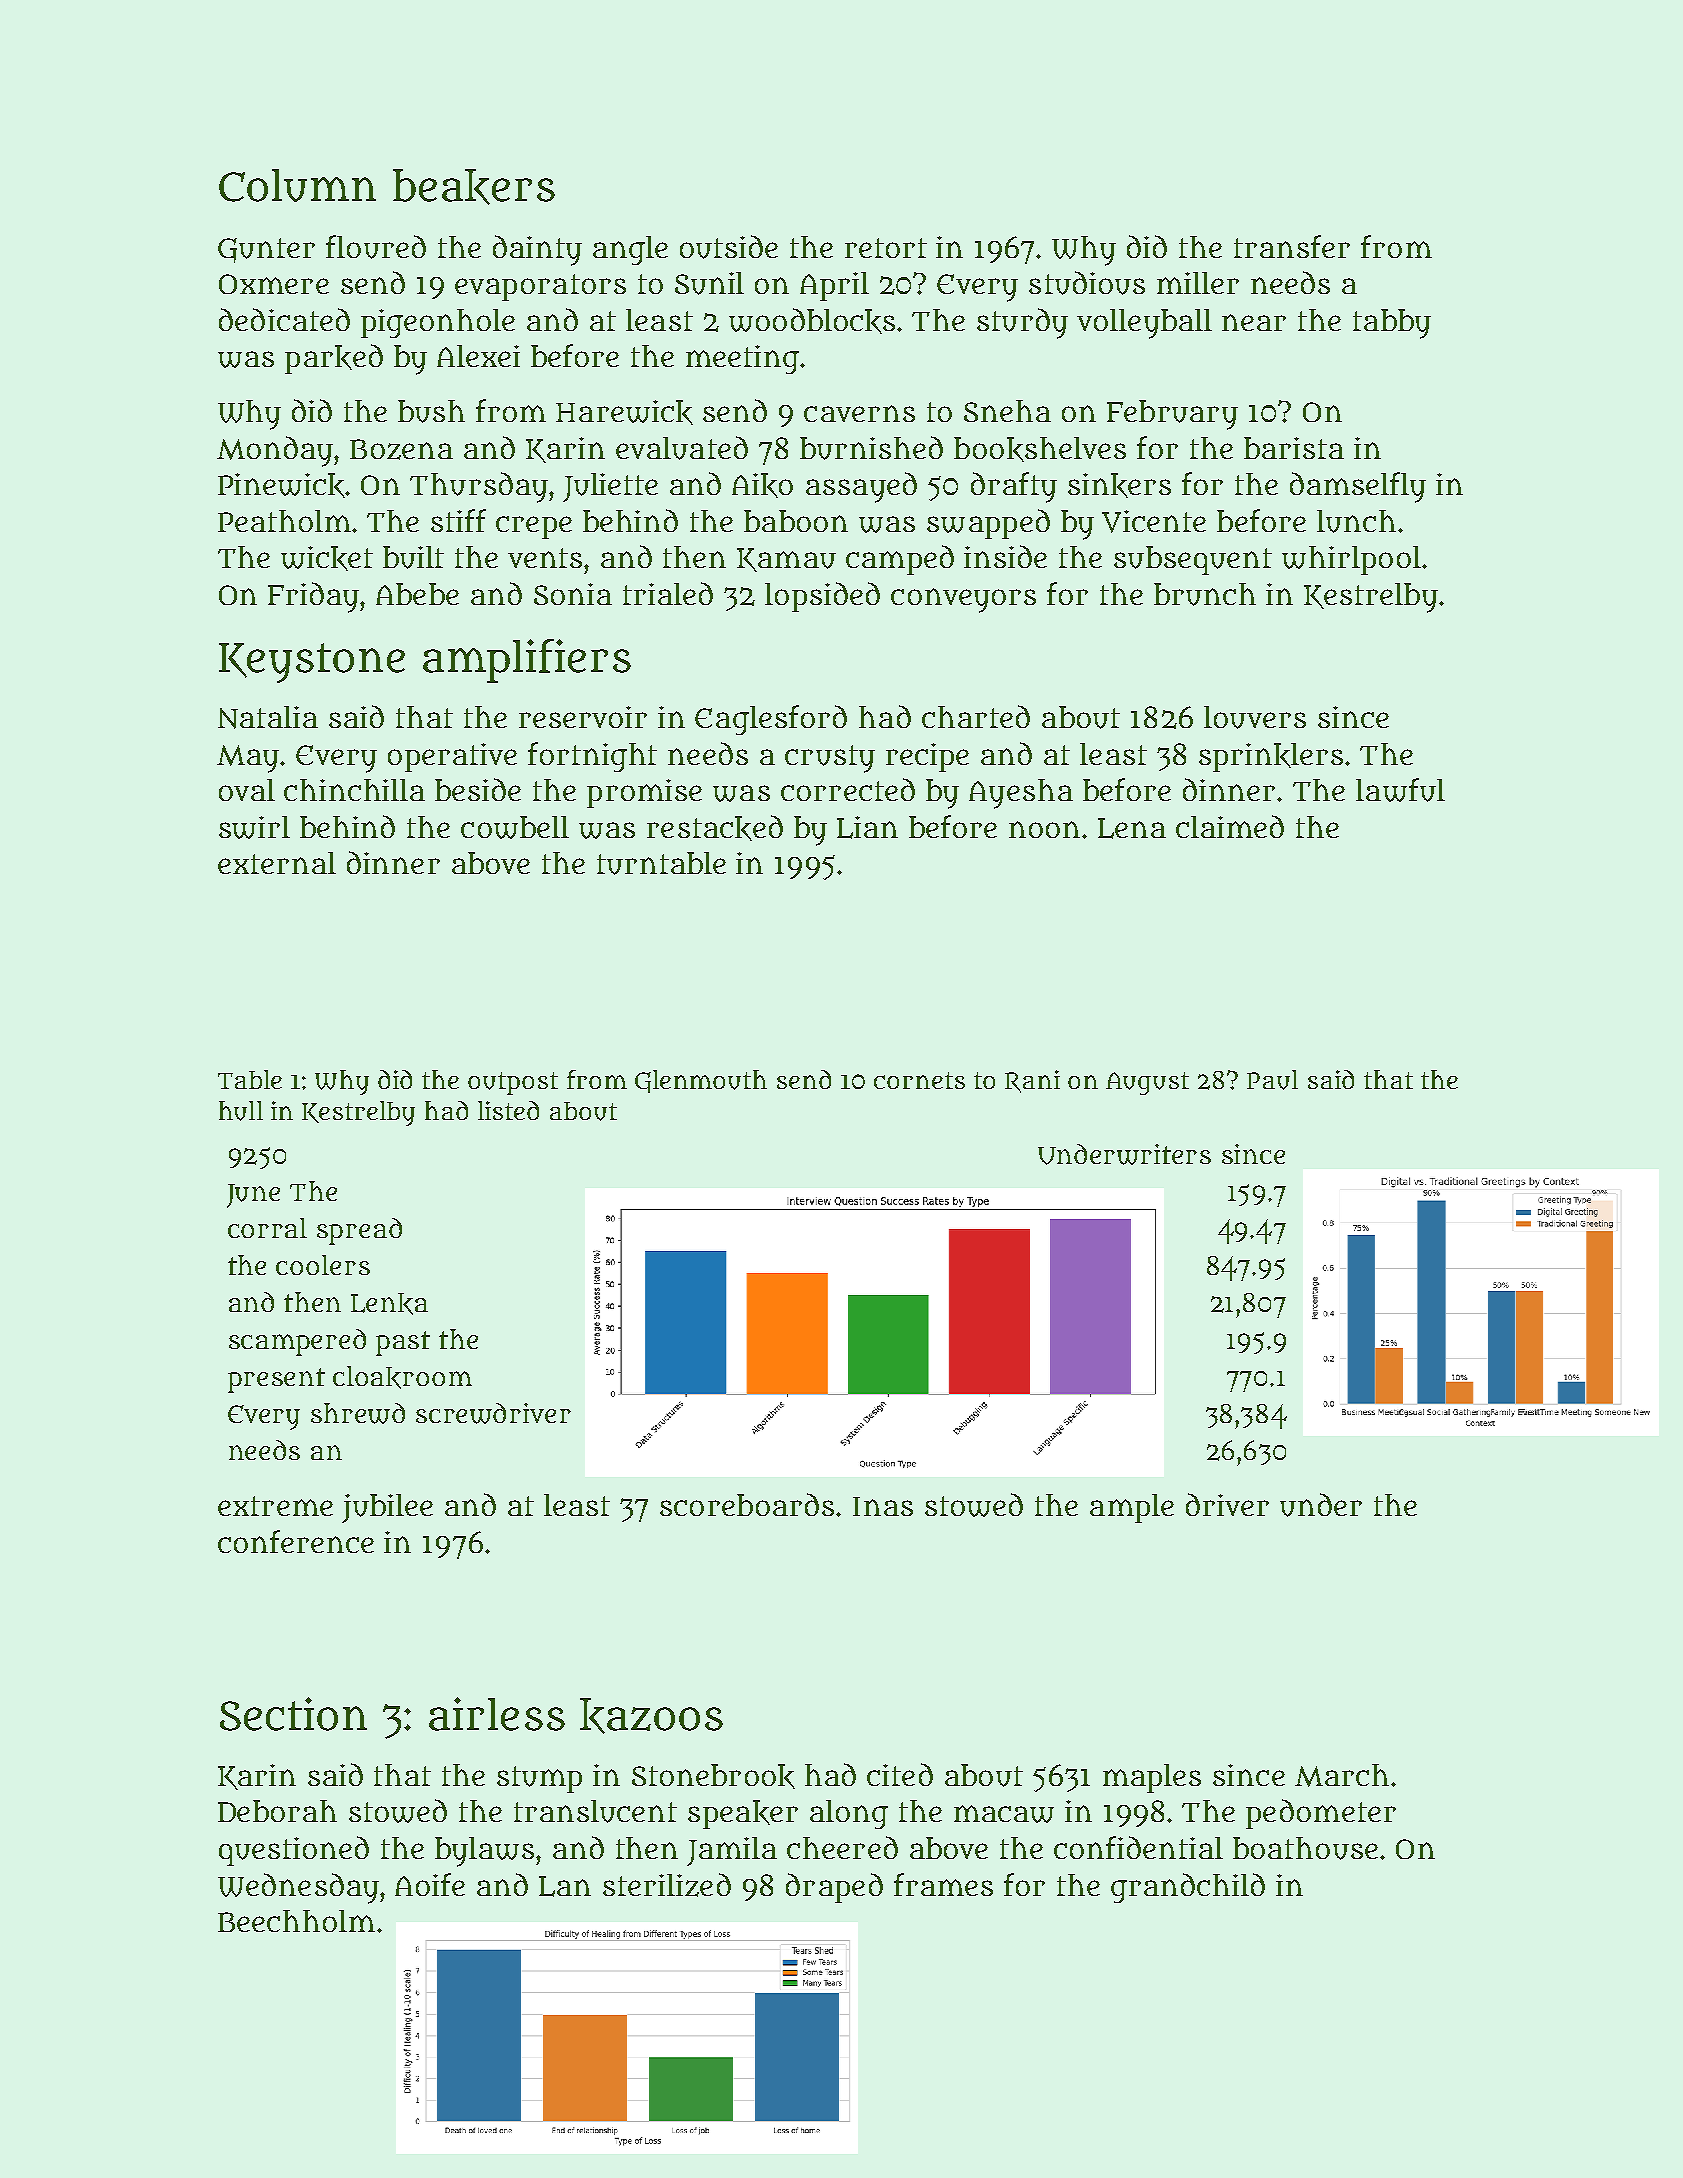 The height and width of the document is (2178, 1683). What do you see at coordinates (963, 600) in the document?
I see `conveyors` at bounding box center [963, 600].
